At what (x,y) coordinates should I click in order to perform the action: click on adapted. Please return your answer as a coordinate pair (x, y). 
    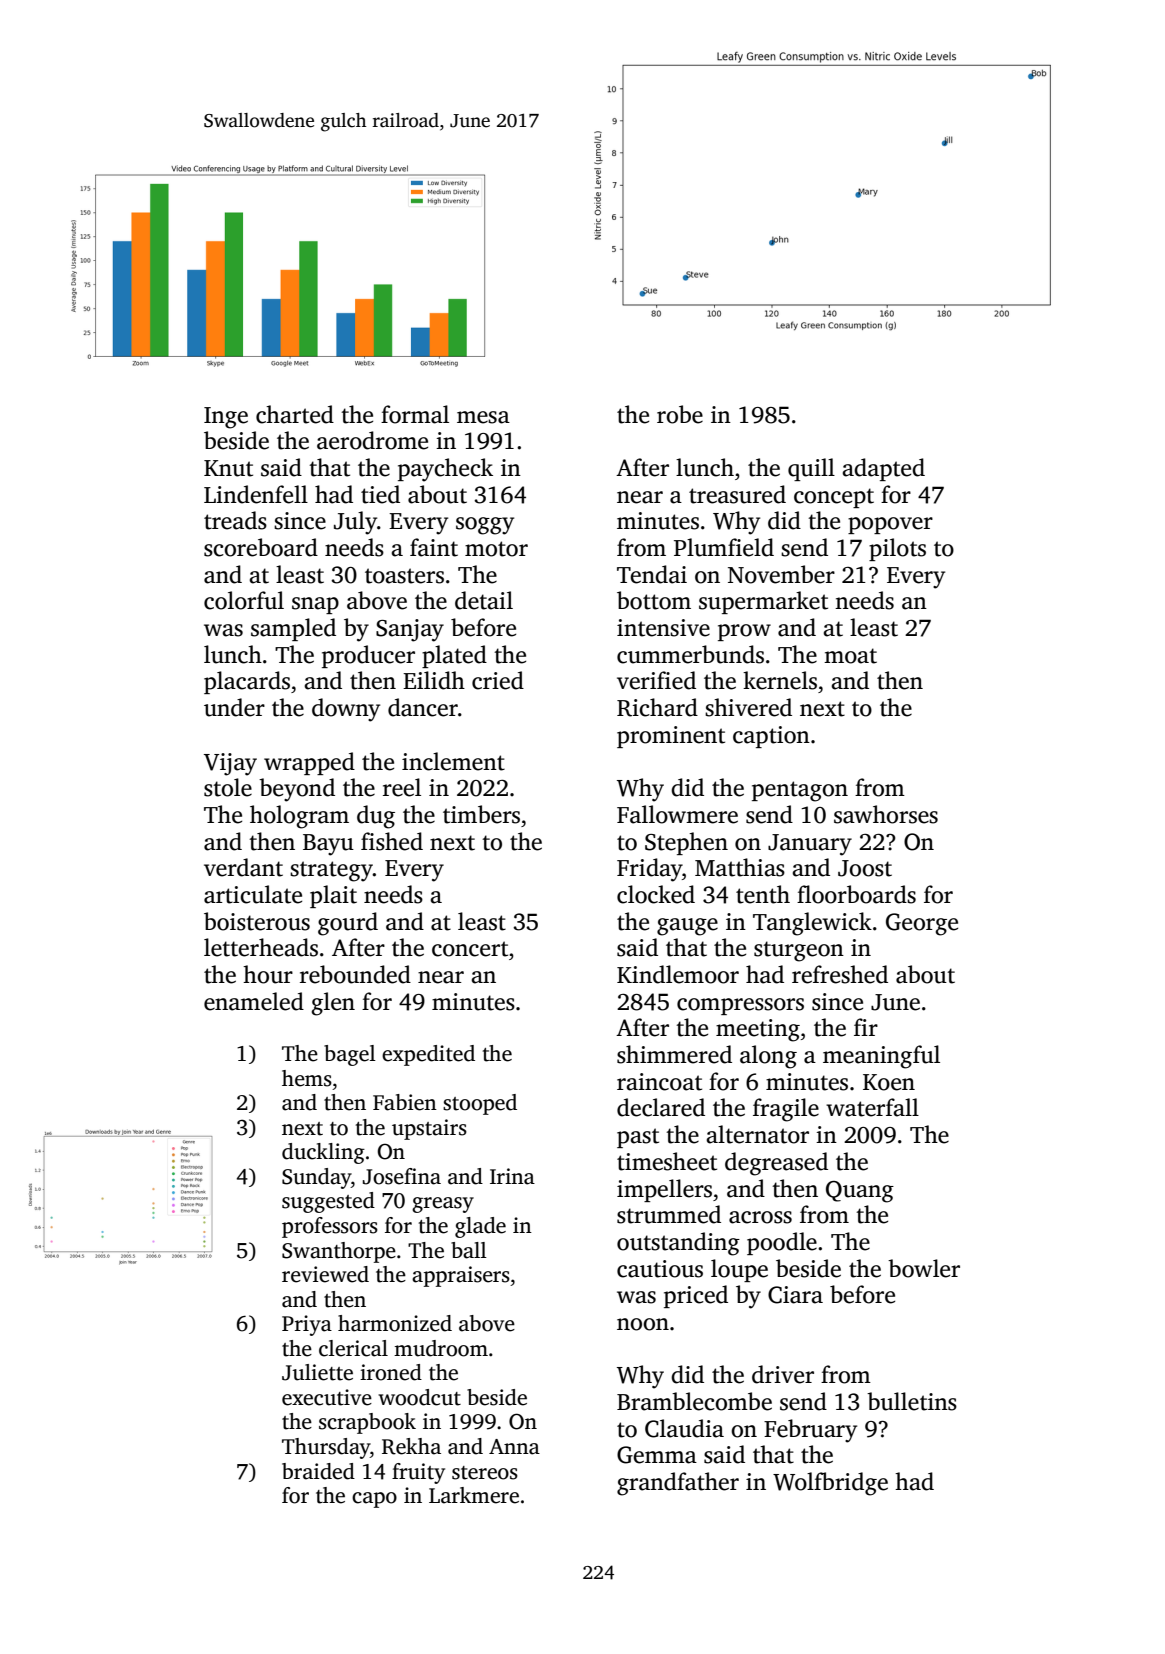
    Looking at the image, I should click on (883, 469).
